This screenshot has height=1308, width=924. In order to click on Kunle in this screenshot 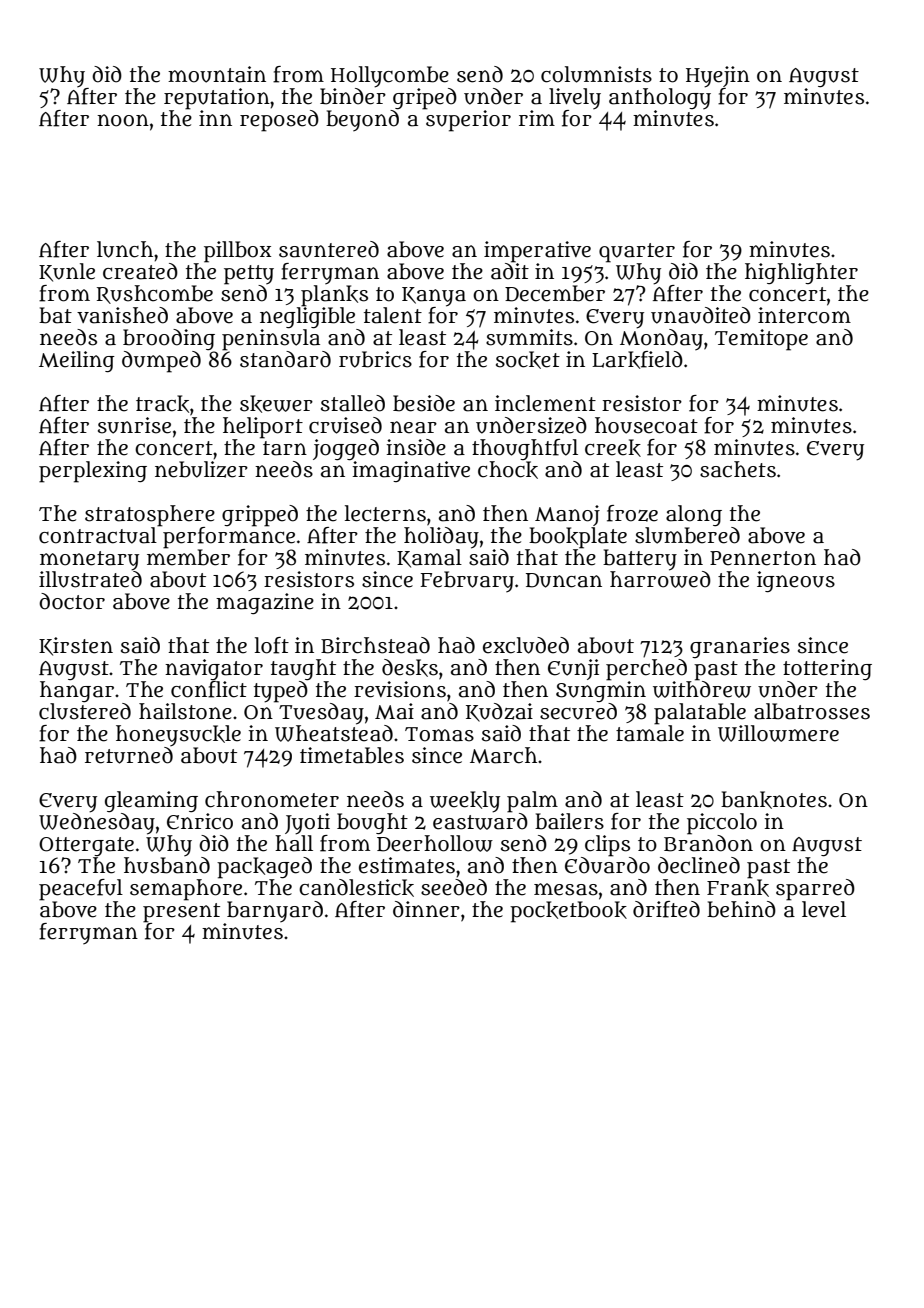, I will do `click(67, 272)`.
